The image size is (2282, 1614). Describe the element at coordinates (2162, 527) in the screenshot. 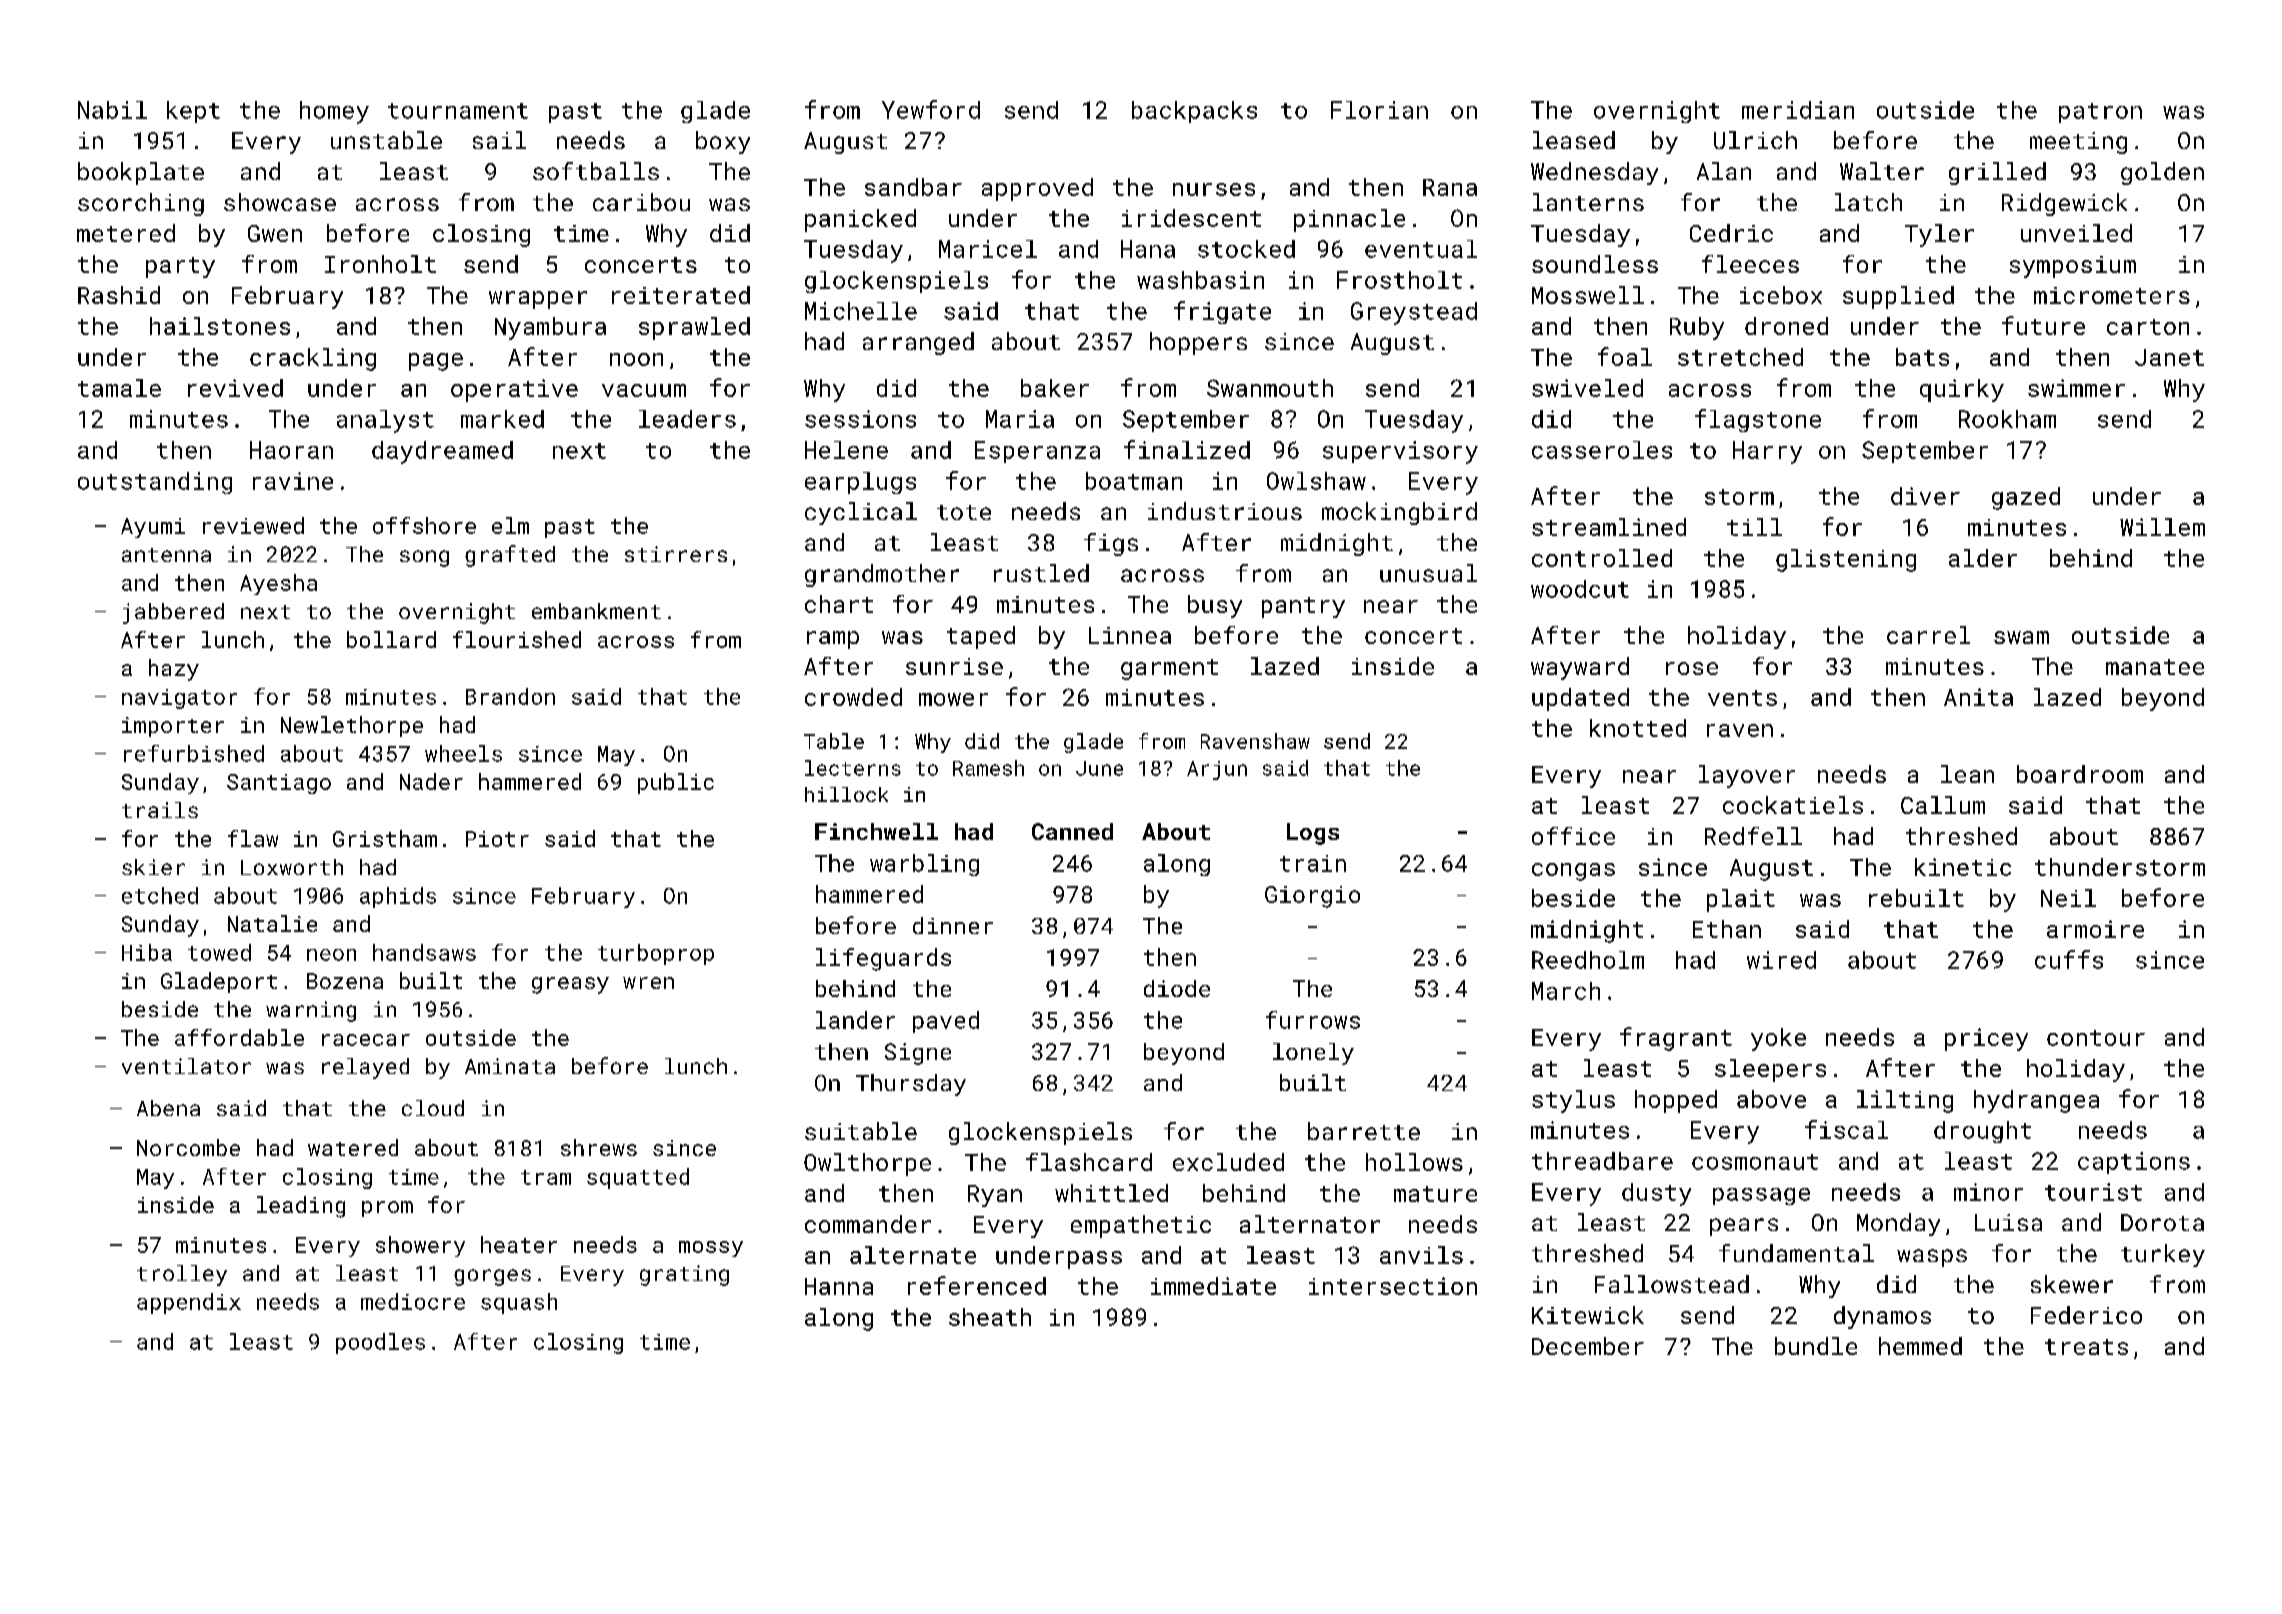

I see `Willem` at that location.
